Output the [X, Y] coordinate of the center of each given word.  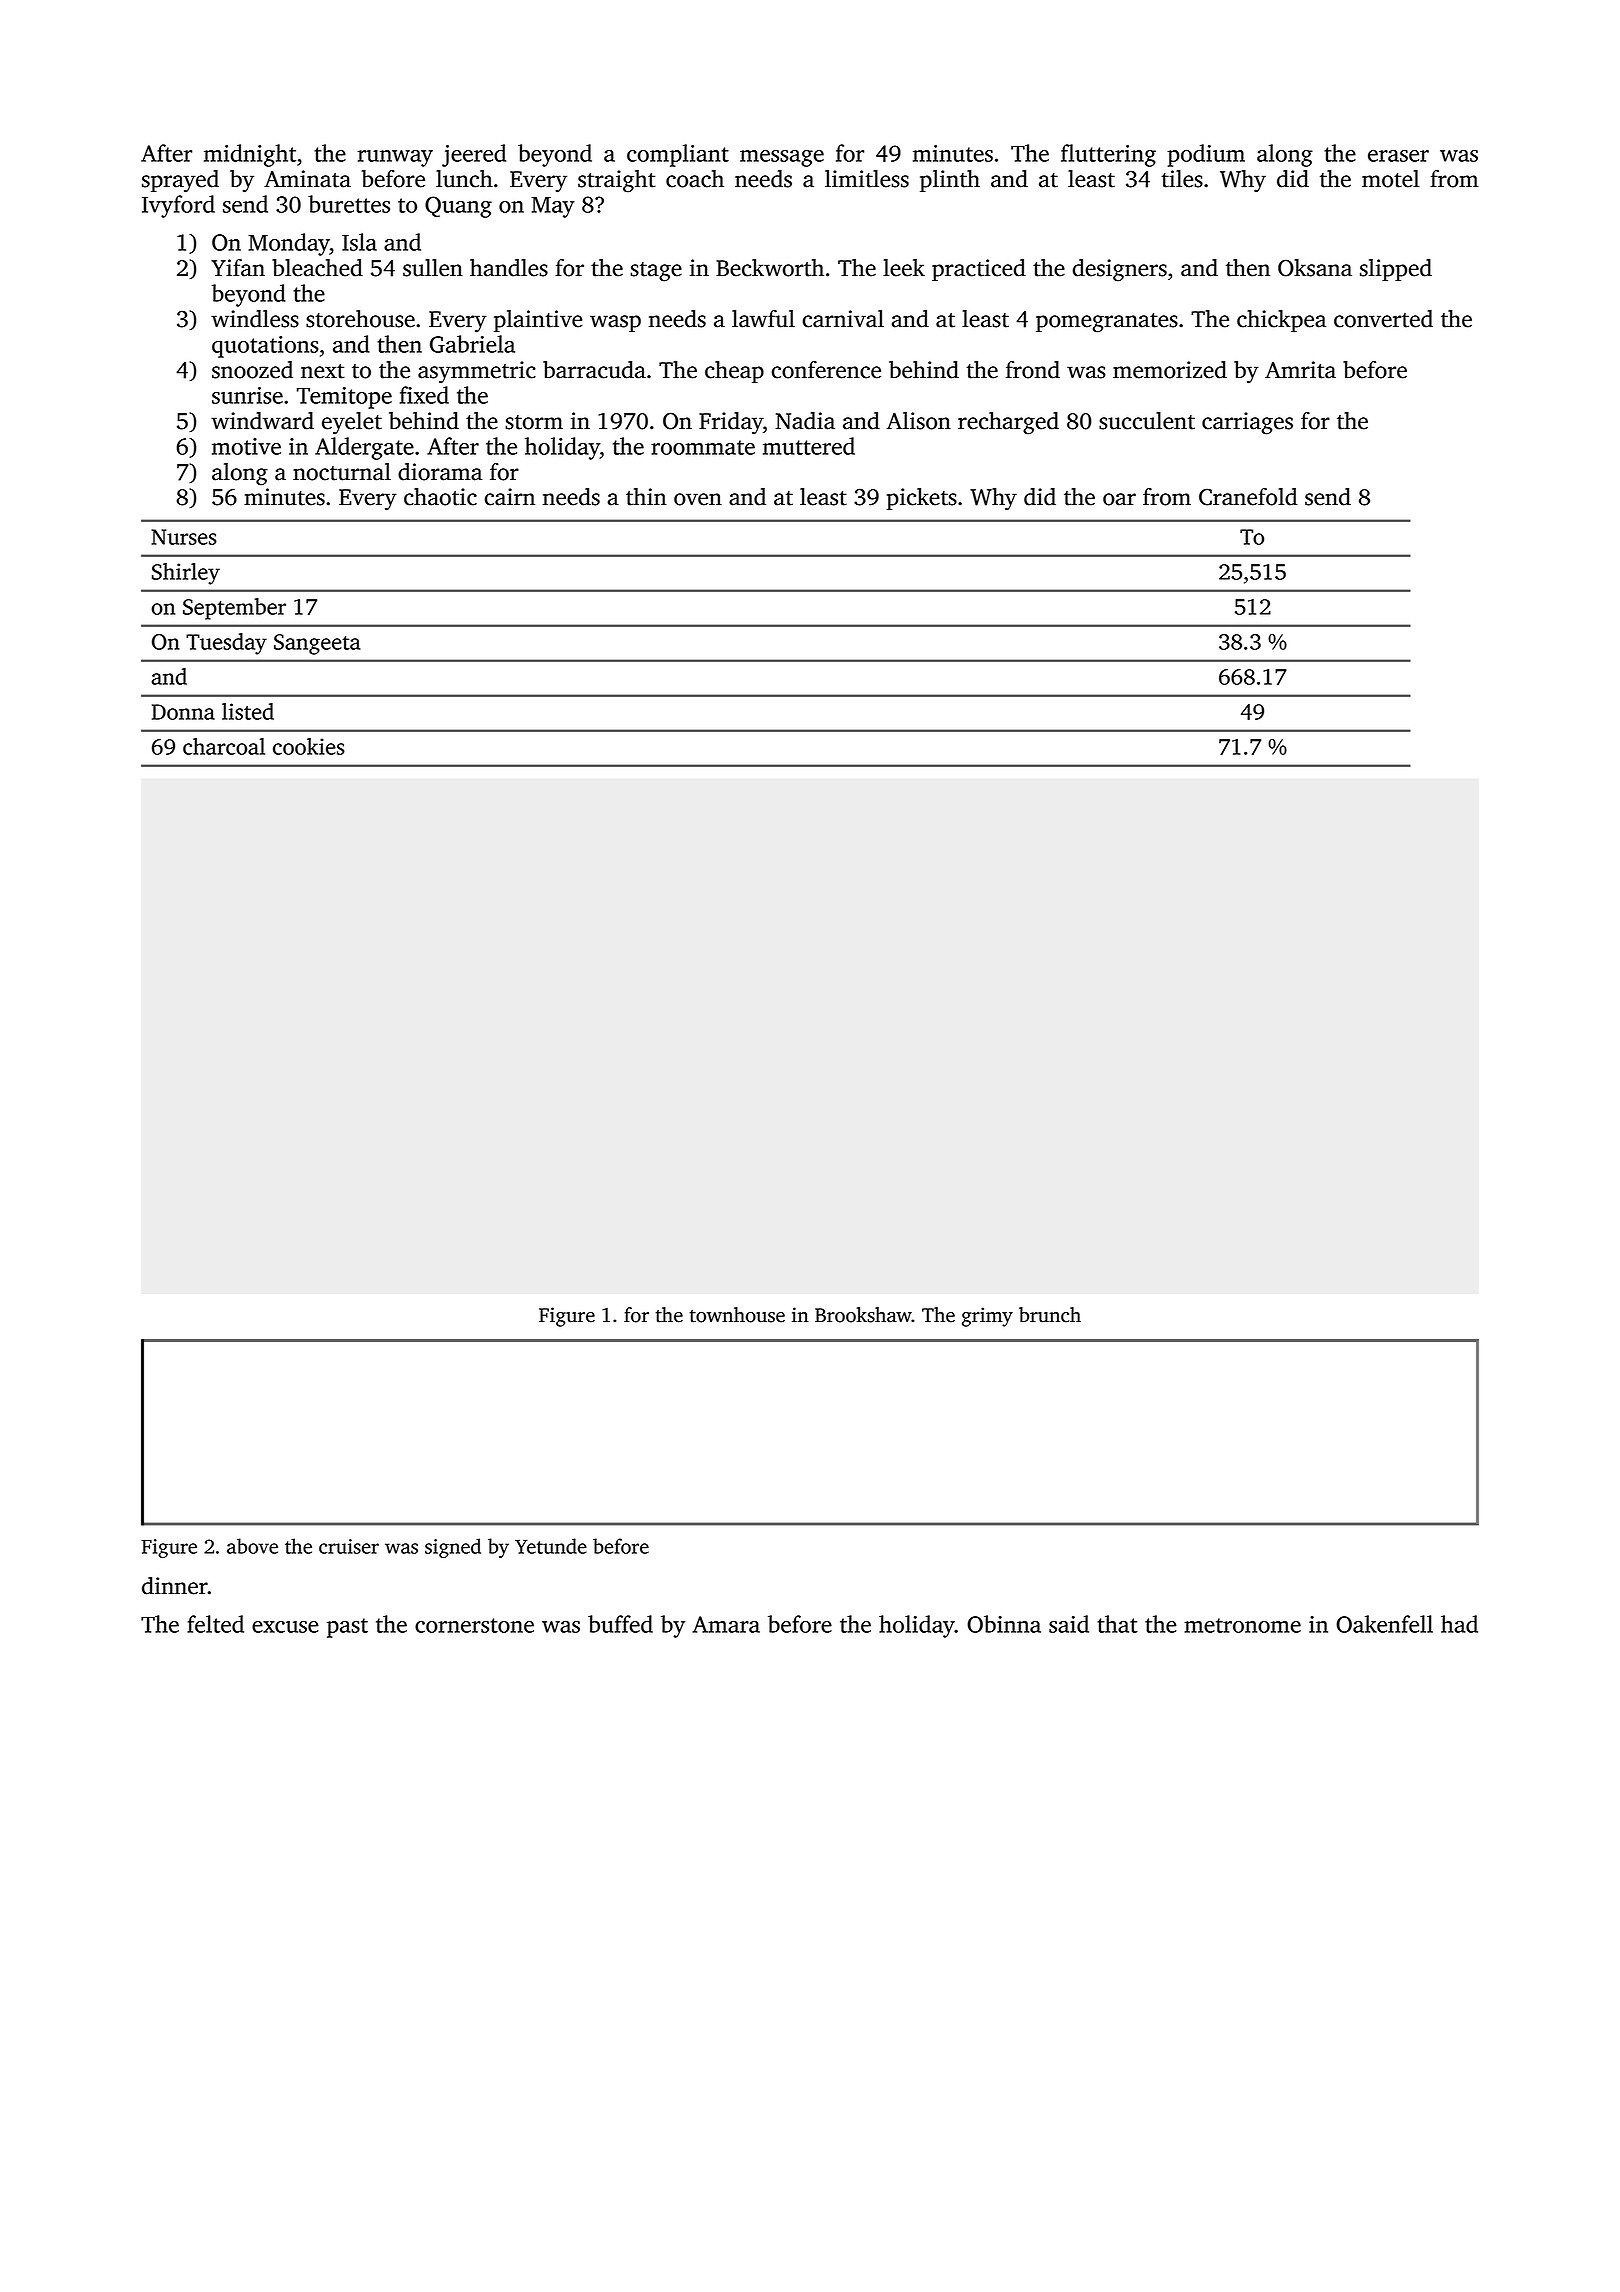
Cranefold [1248, 497]
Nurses [184, 537]
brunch [1050, 1315]
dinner [175, 1586]
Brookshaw [863, 1315]
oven [698, 499]
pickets [921, 499]
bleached [317, 268]
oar [1119, 499]
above [252, 1546]
